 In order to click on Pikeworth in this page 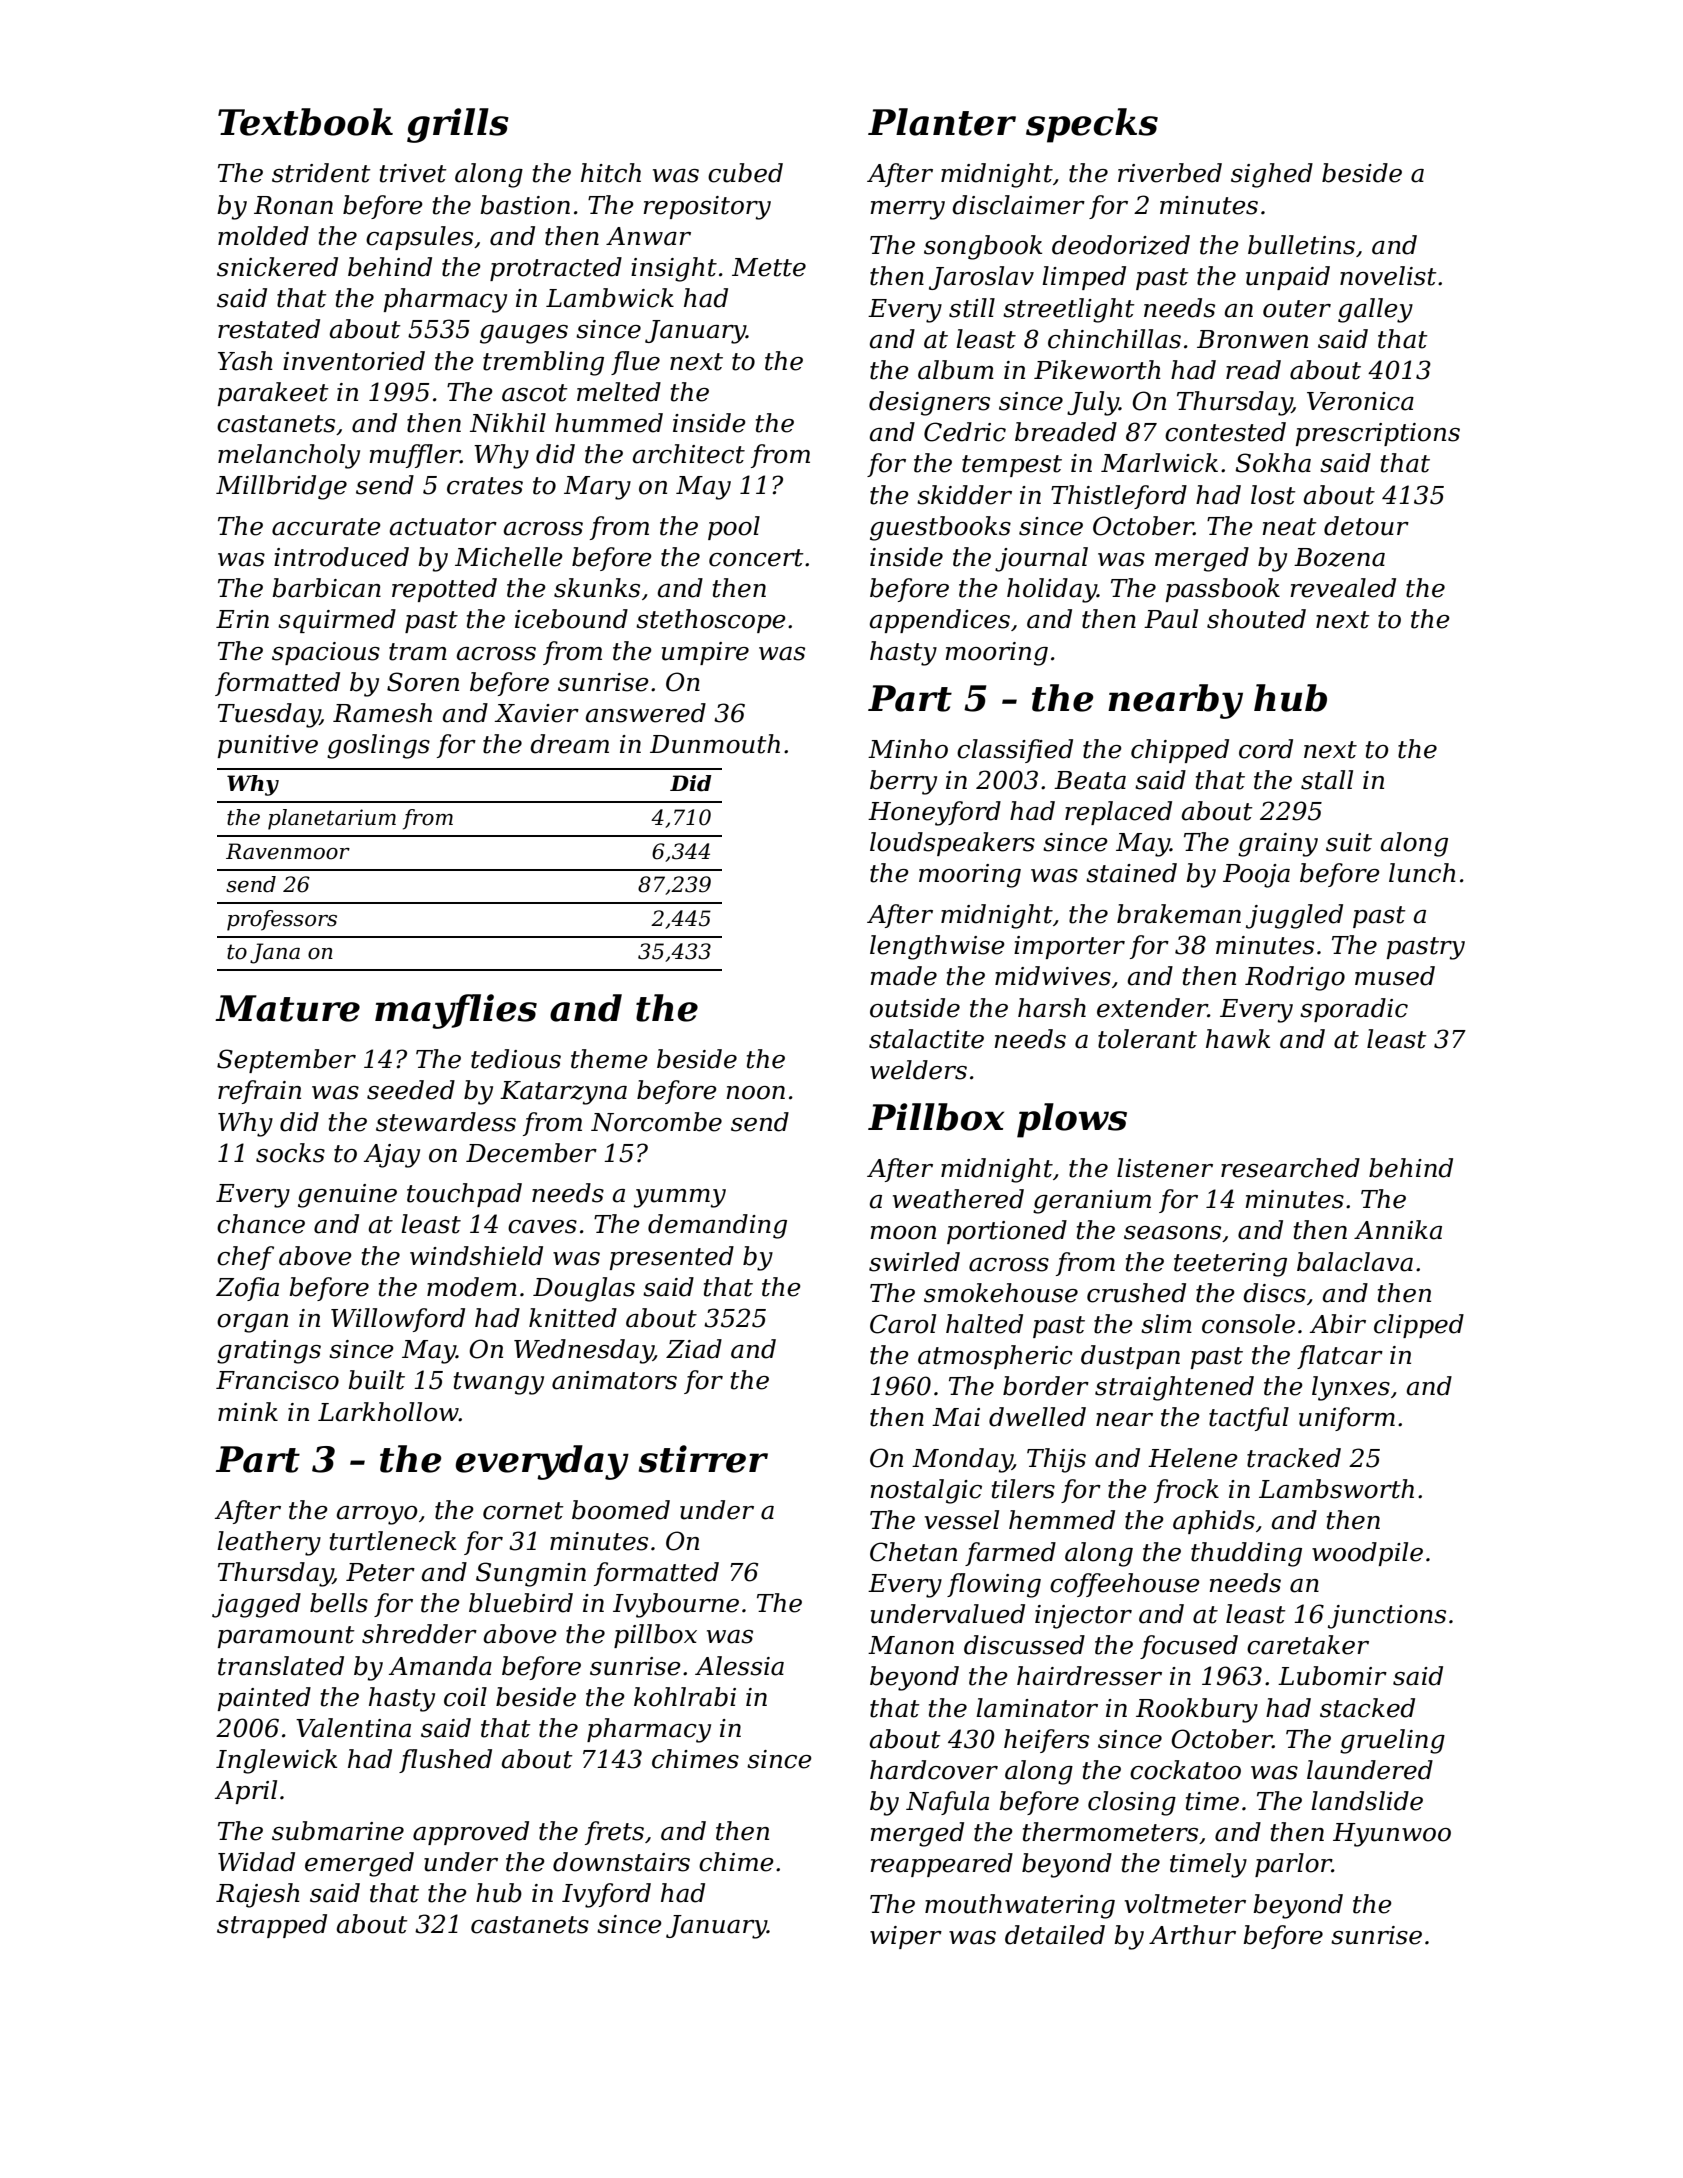, I will do `click(1097, 370)`.
